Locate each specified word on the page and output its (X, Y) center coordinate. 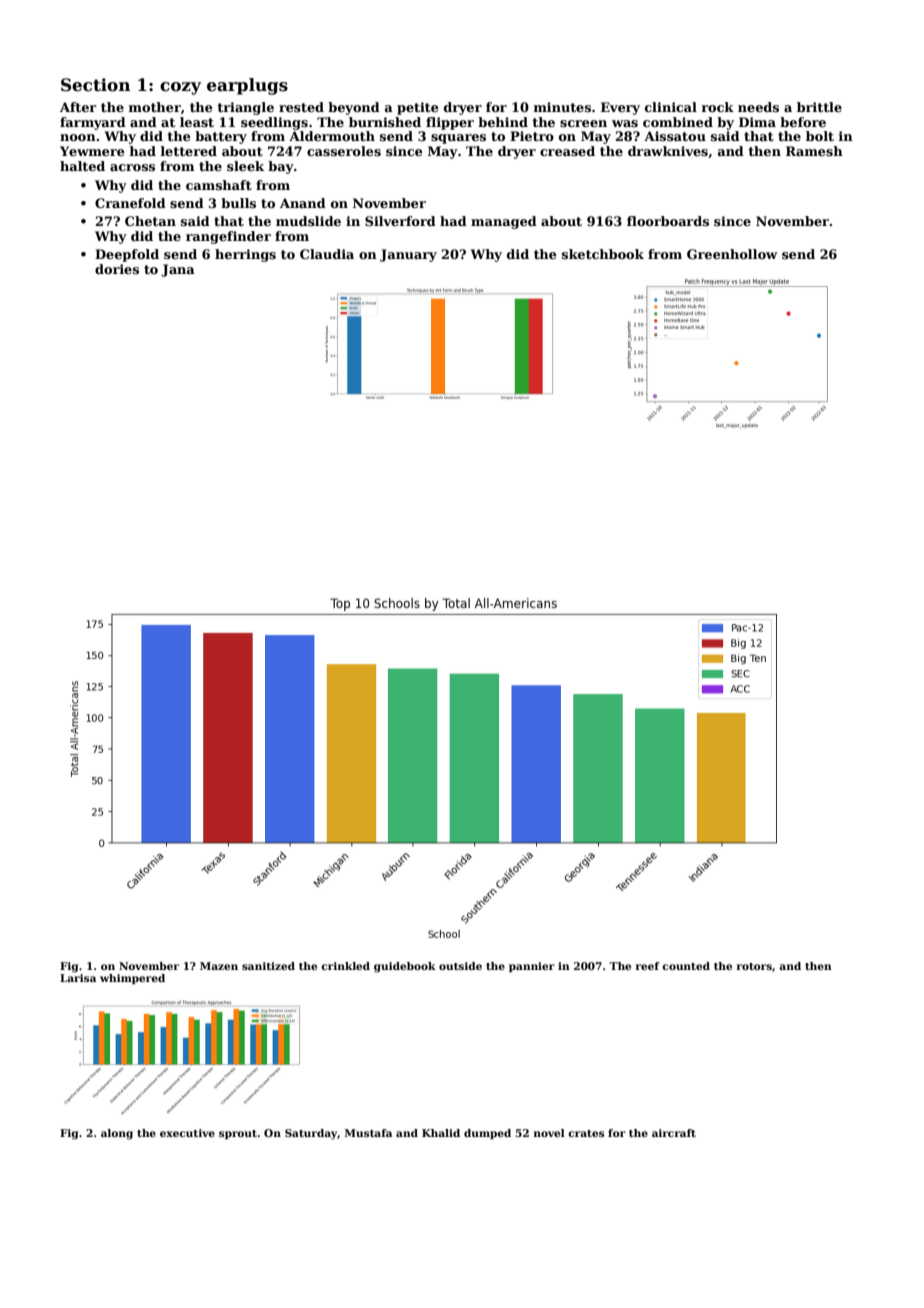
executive (187, 1133)
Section (95, 85)
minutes (562, 107)
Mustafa (368, 1133)
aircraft (674, 1133)
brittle (819, 107)
